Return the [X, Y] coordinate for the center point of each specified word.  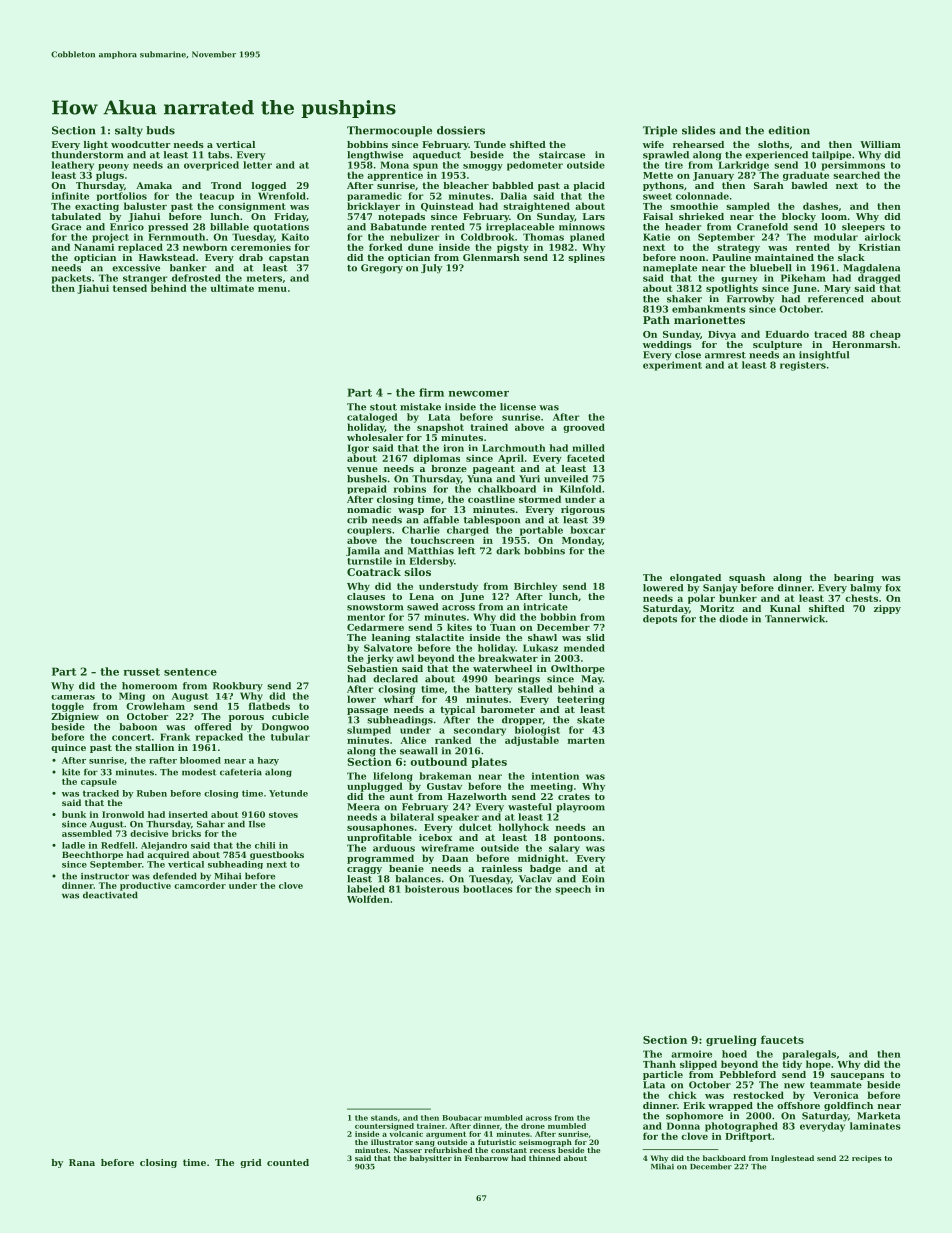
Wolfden [368, 899]
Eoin [593, 879]
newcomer [479, 394]
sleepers [863, 227]
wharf [399, 699]
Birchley [535, 587]
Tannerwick [795, 619]
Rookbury [238, 687]
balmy [866, 589]
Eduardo [787, 334]
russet [141, 672]
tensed [130, 288]
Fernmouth [176, 237]
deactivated [110, 895]
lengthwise [375, 156]
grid [251, 1163]
